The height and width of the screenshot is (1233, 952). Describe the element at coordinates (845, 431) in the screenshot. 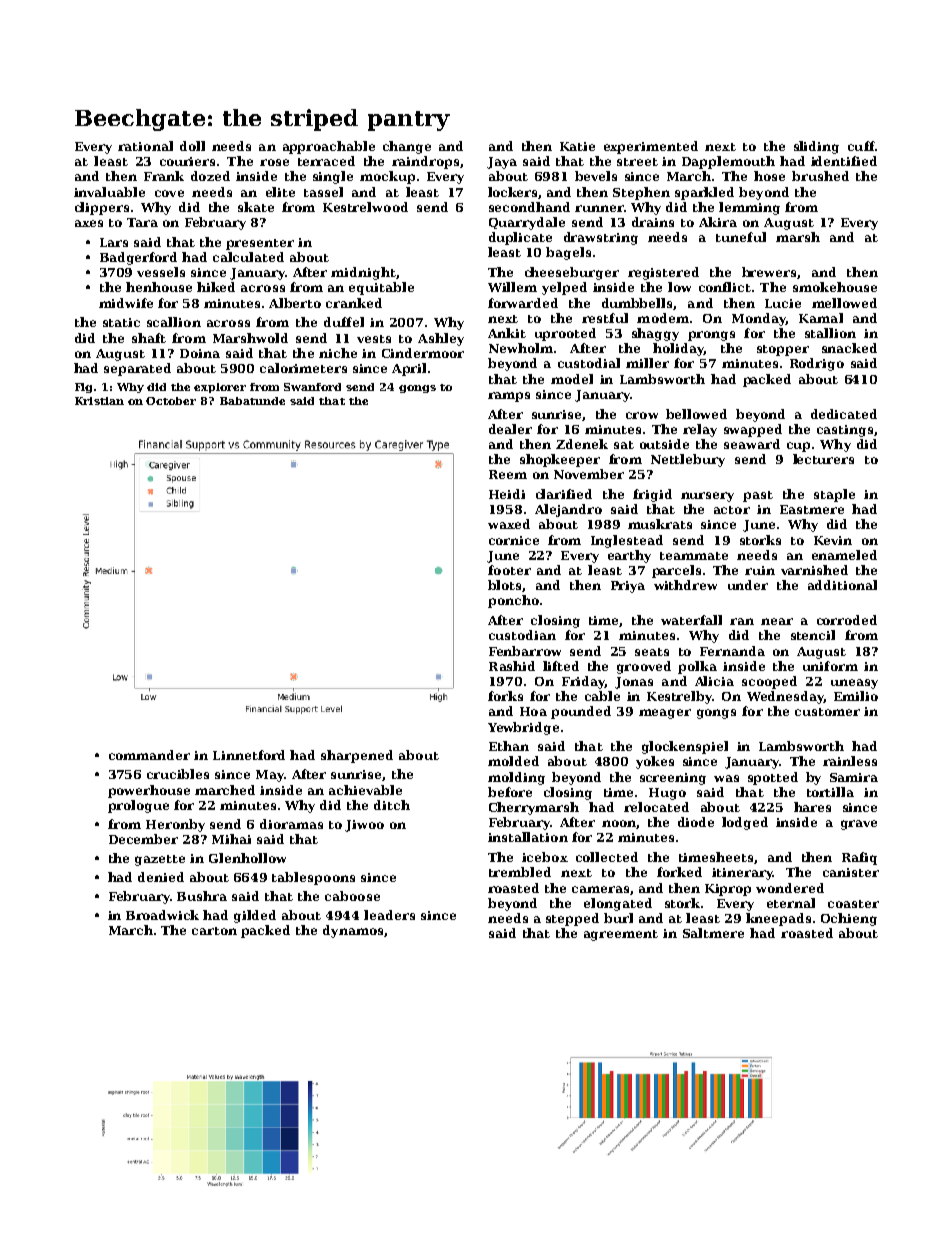

I see `castings` at that location.
